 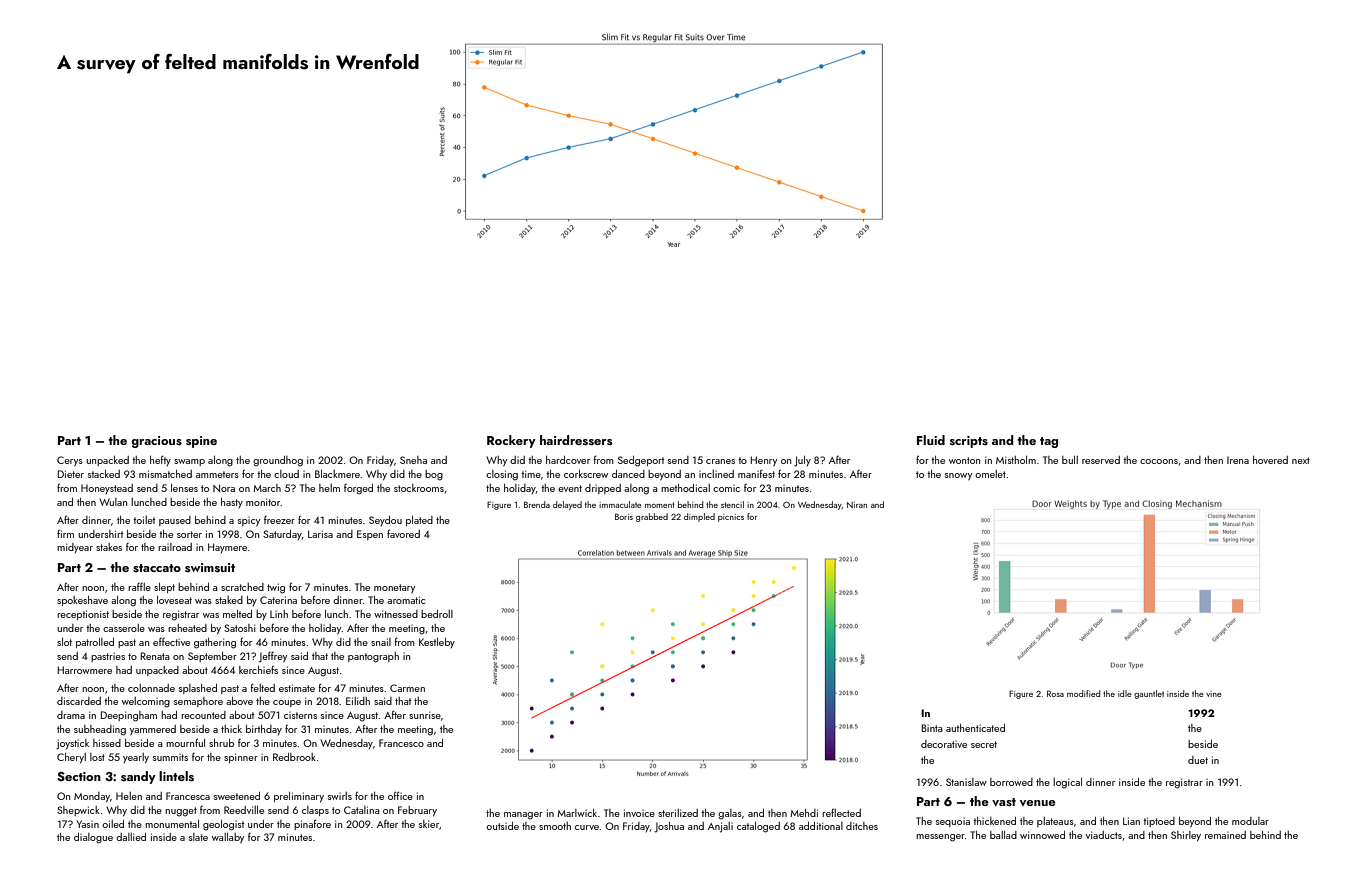 I want to click on Irena, so click(x=1238, y=460).
